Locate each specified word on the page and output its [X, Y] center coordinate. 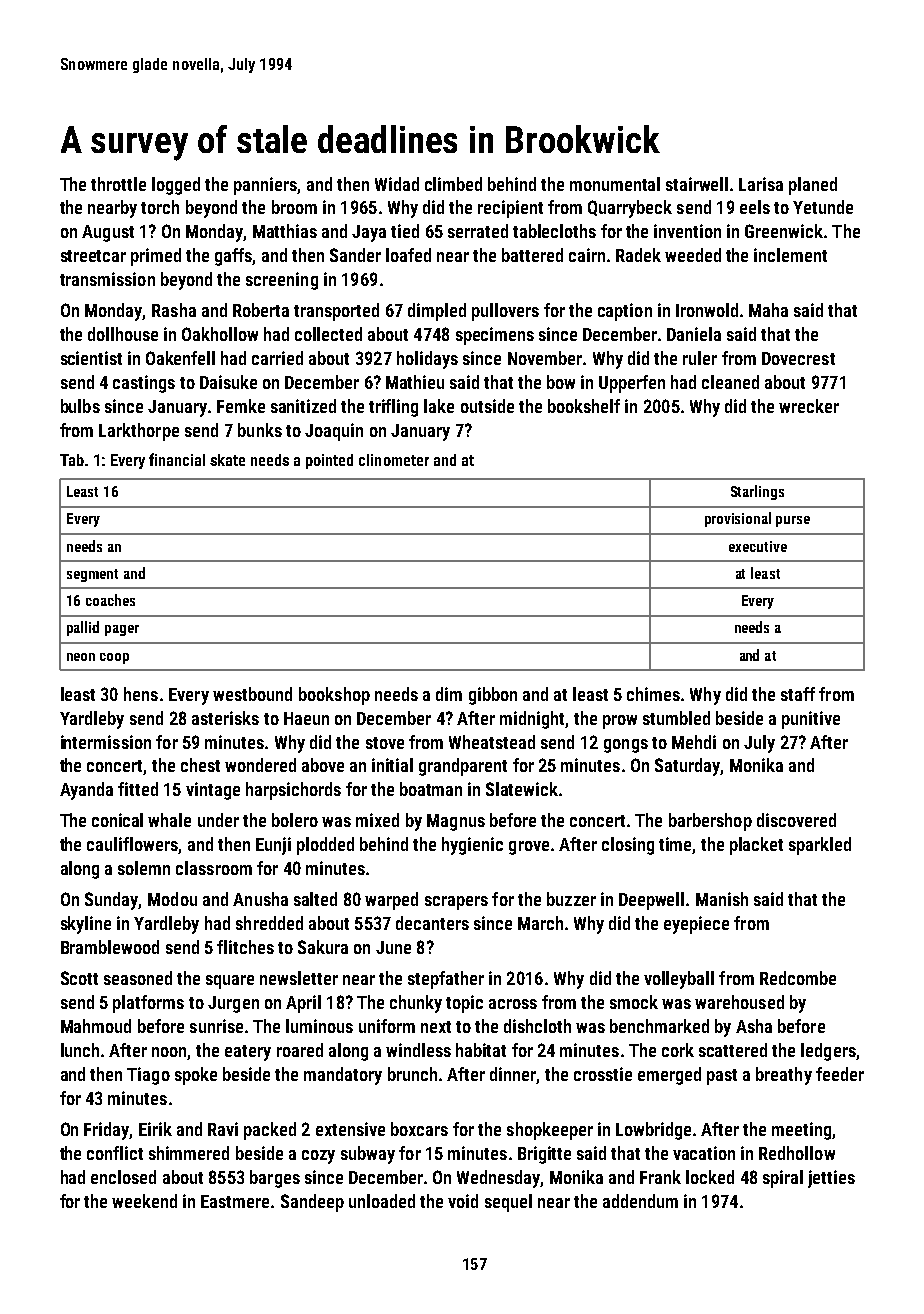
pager [122, 630]
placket [756, 846]
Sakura [323, 947]
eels [755, 207]
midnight [532, 720]
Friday [107, 1131]
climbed [453, 184]
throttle [118, 184]
